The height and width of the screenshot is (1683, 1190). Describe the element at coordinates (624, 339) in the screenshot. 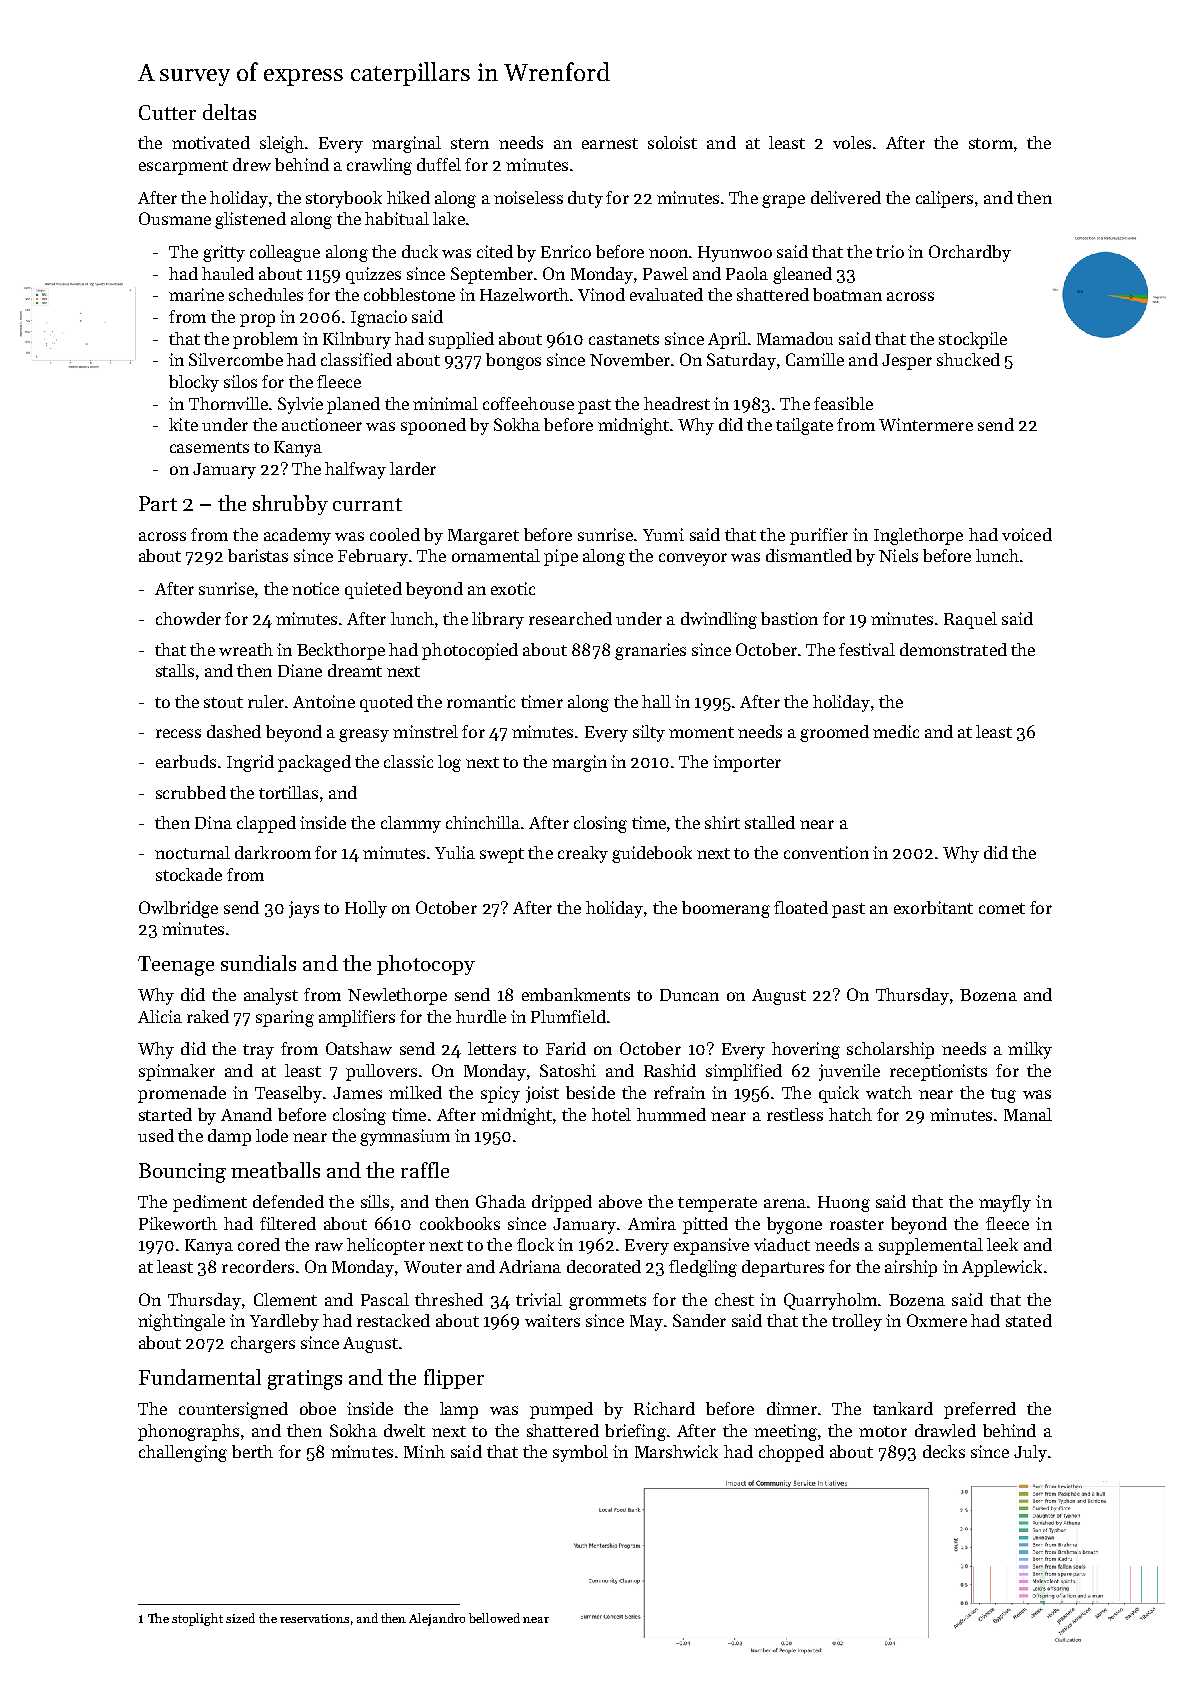

I see `castanets` at that location.
